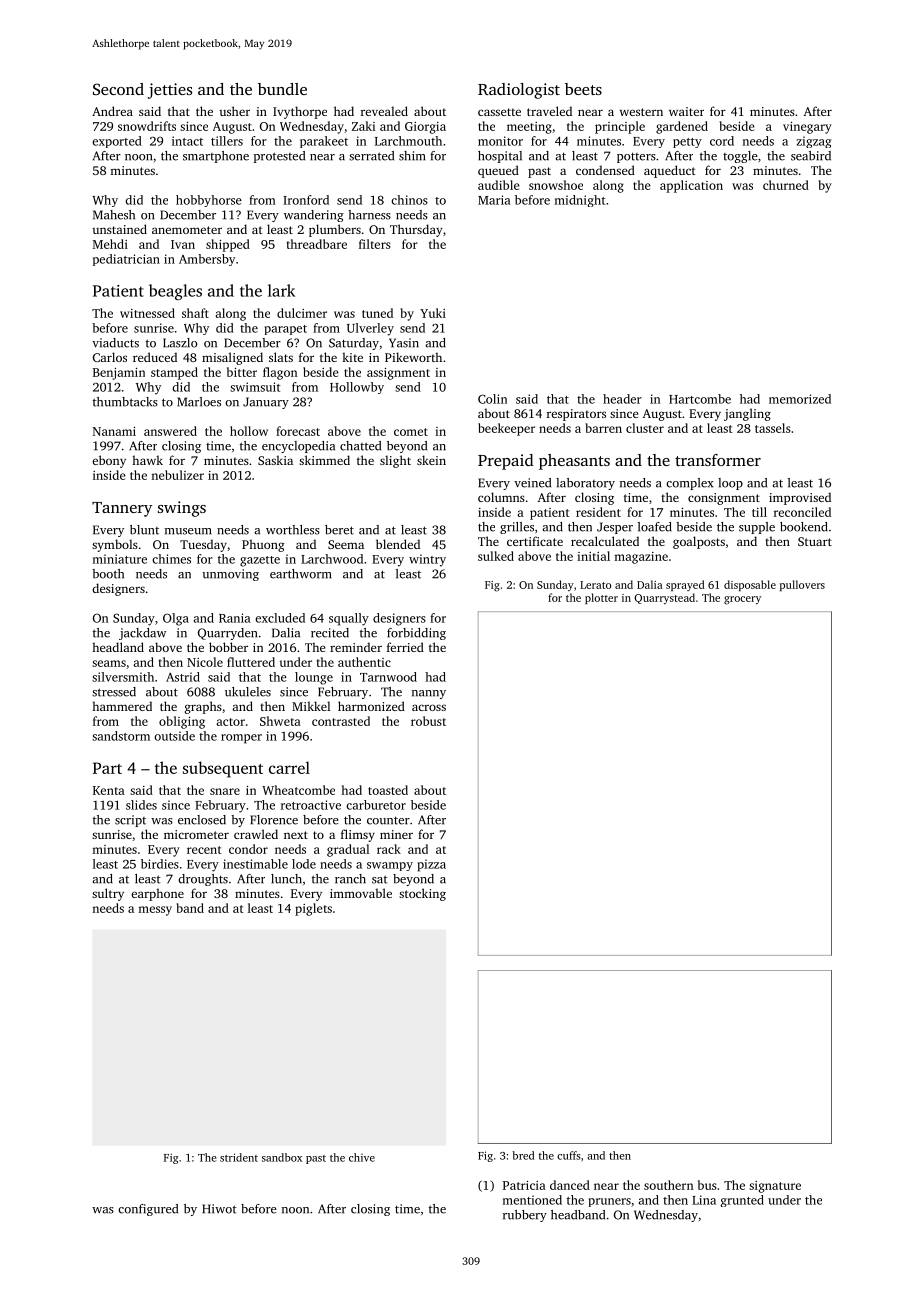  What do you see at coordinates (411, 432) in the page?
I see `comet` at bounding box center [411, 432].
